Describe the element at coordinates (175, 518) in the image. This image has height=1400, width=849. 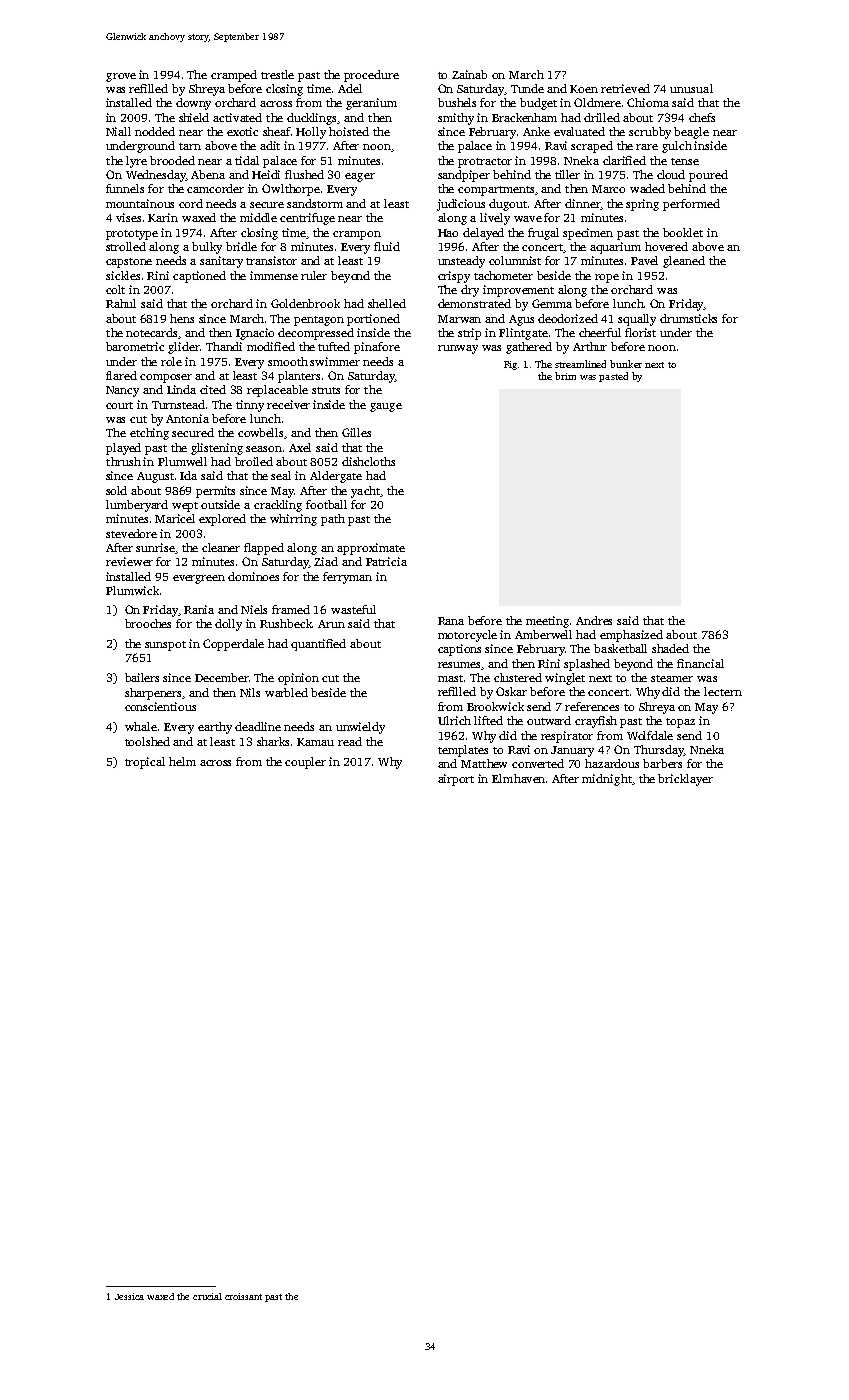
I see `Maricel` at that location.
